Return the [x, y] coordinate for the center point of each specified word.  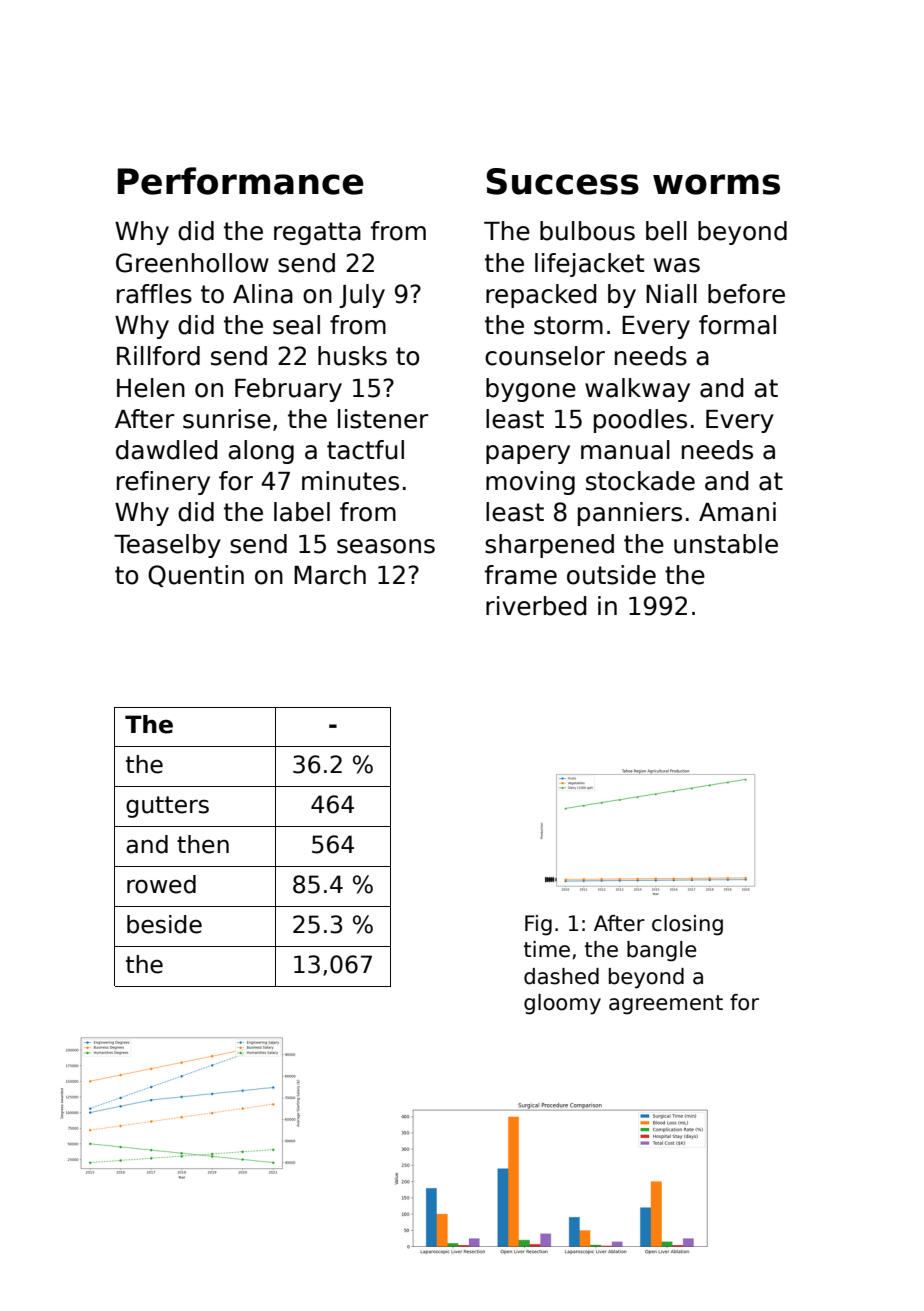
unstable [726, 544]
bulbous [587, 231]
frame [521, 575]
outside [611, 575]
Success [562, 181]
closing [687, 925]
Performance [241, 181]
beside [164, 924]
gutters [167, 807]
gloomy [562, 1004]
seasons [386, 546]
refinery [163, 483]
